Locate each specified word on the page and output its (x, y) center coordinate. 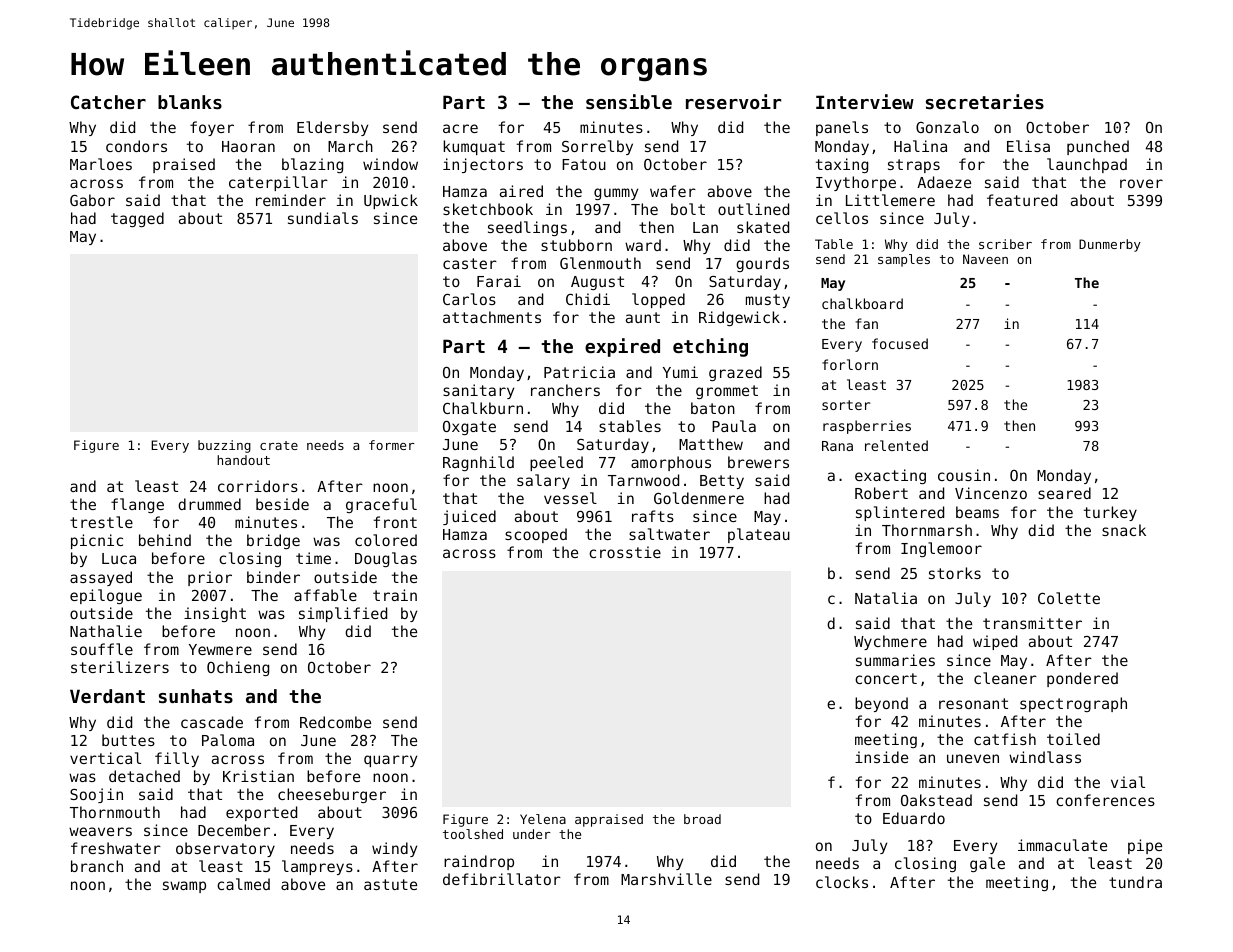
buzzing (224, 446)
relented (896, 445)
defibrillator (502, 879)
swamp (184, 887)
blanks (190, 102)
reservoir (733, 101)
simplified (343, 614)
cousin (964, 475)
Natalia (886, 598)
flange (137, 505)
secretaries (985, 101)
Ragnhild (478, 463)
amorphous (671, 463)
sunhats (196, 696)
